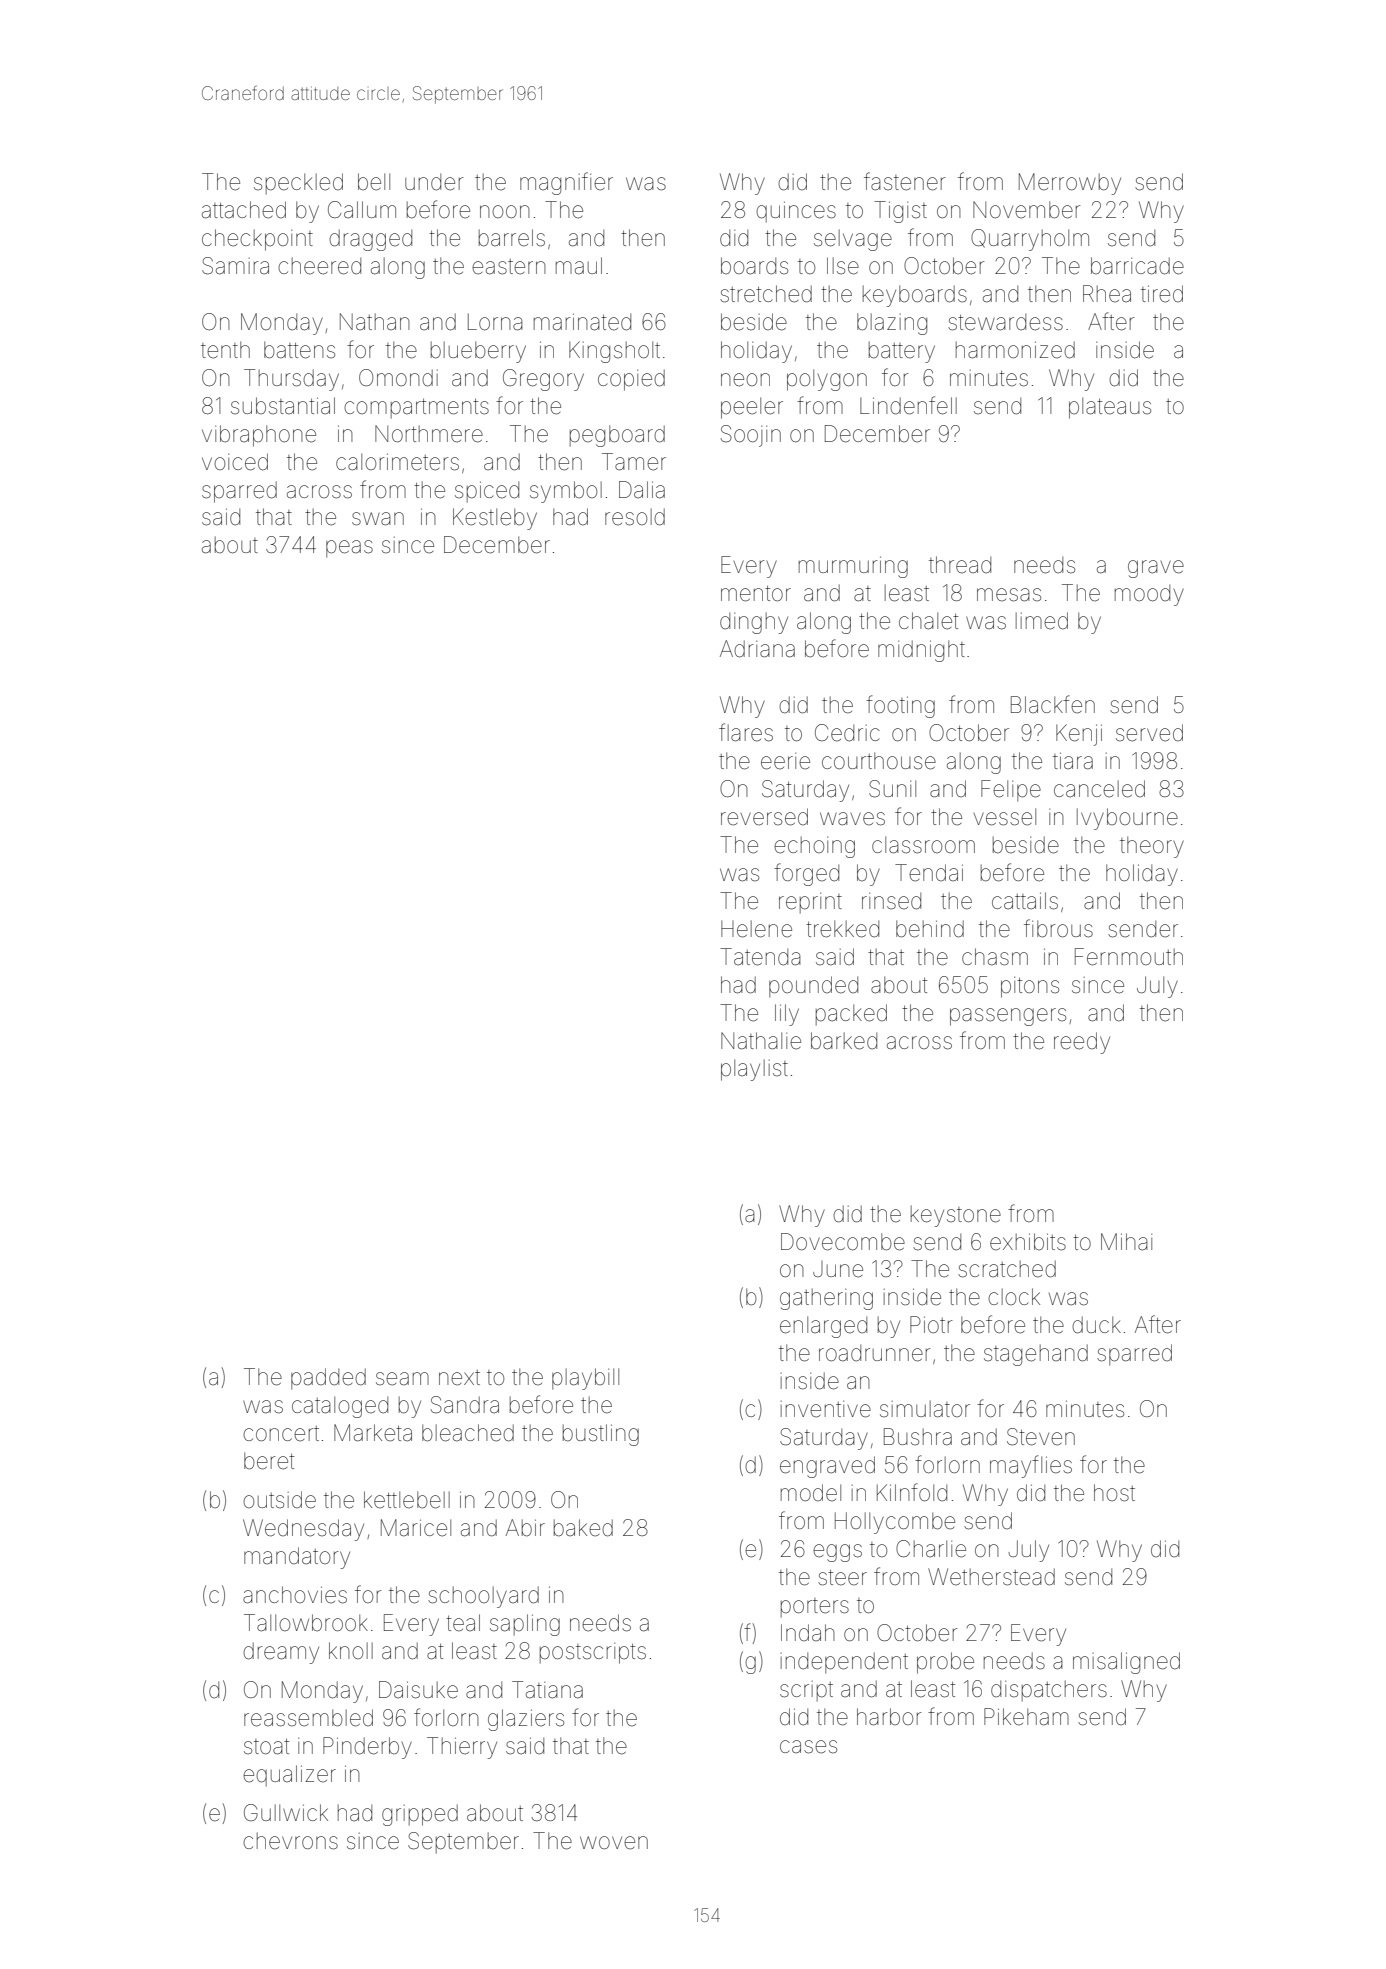 This page has width=1386, height=1969. I want to click on Nathan, so click(375, 321).
